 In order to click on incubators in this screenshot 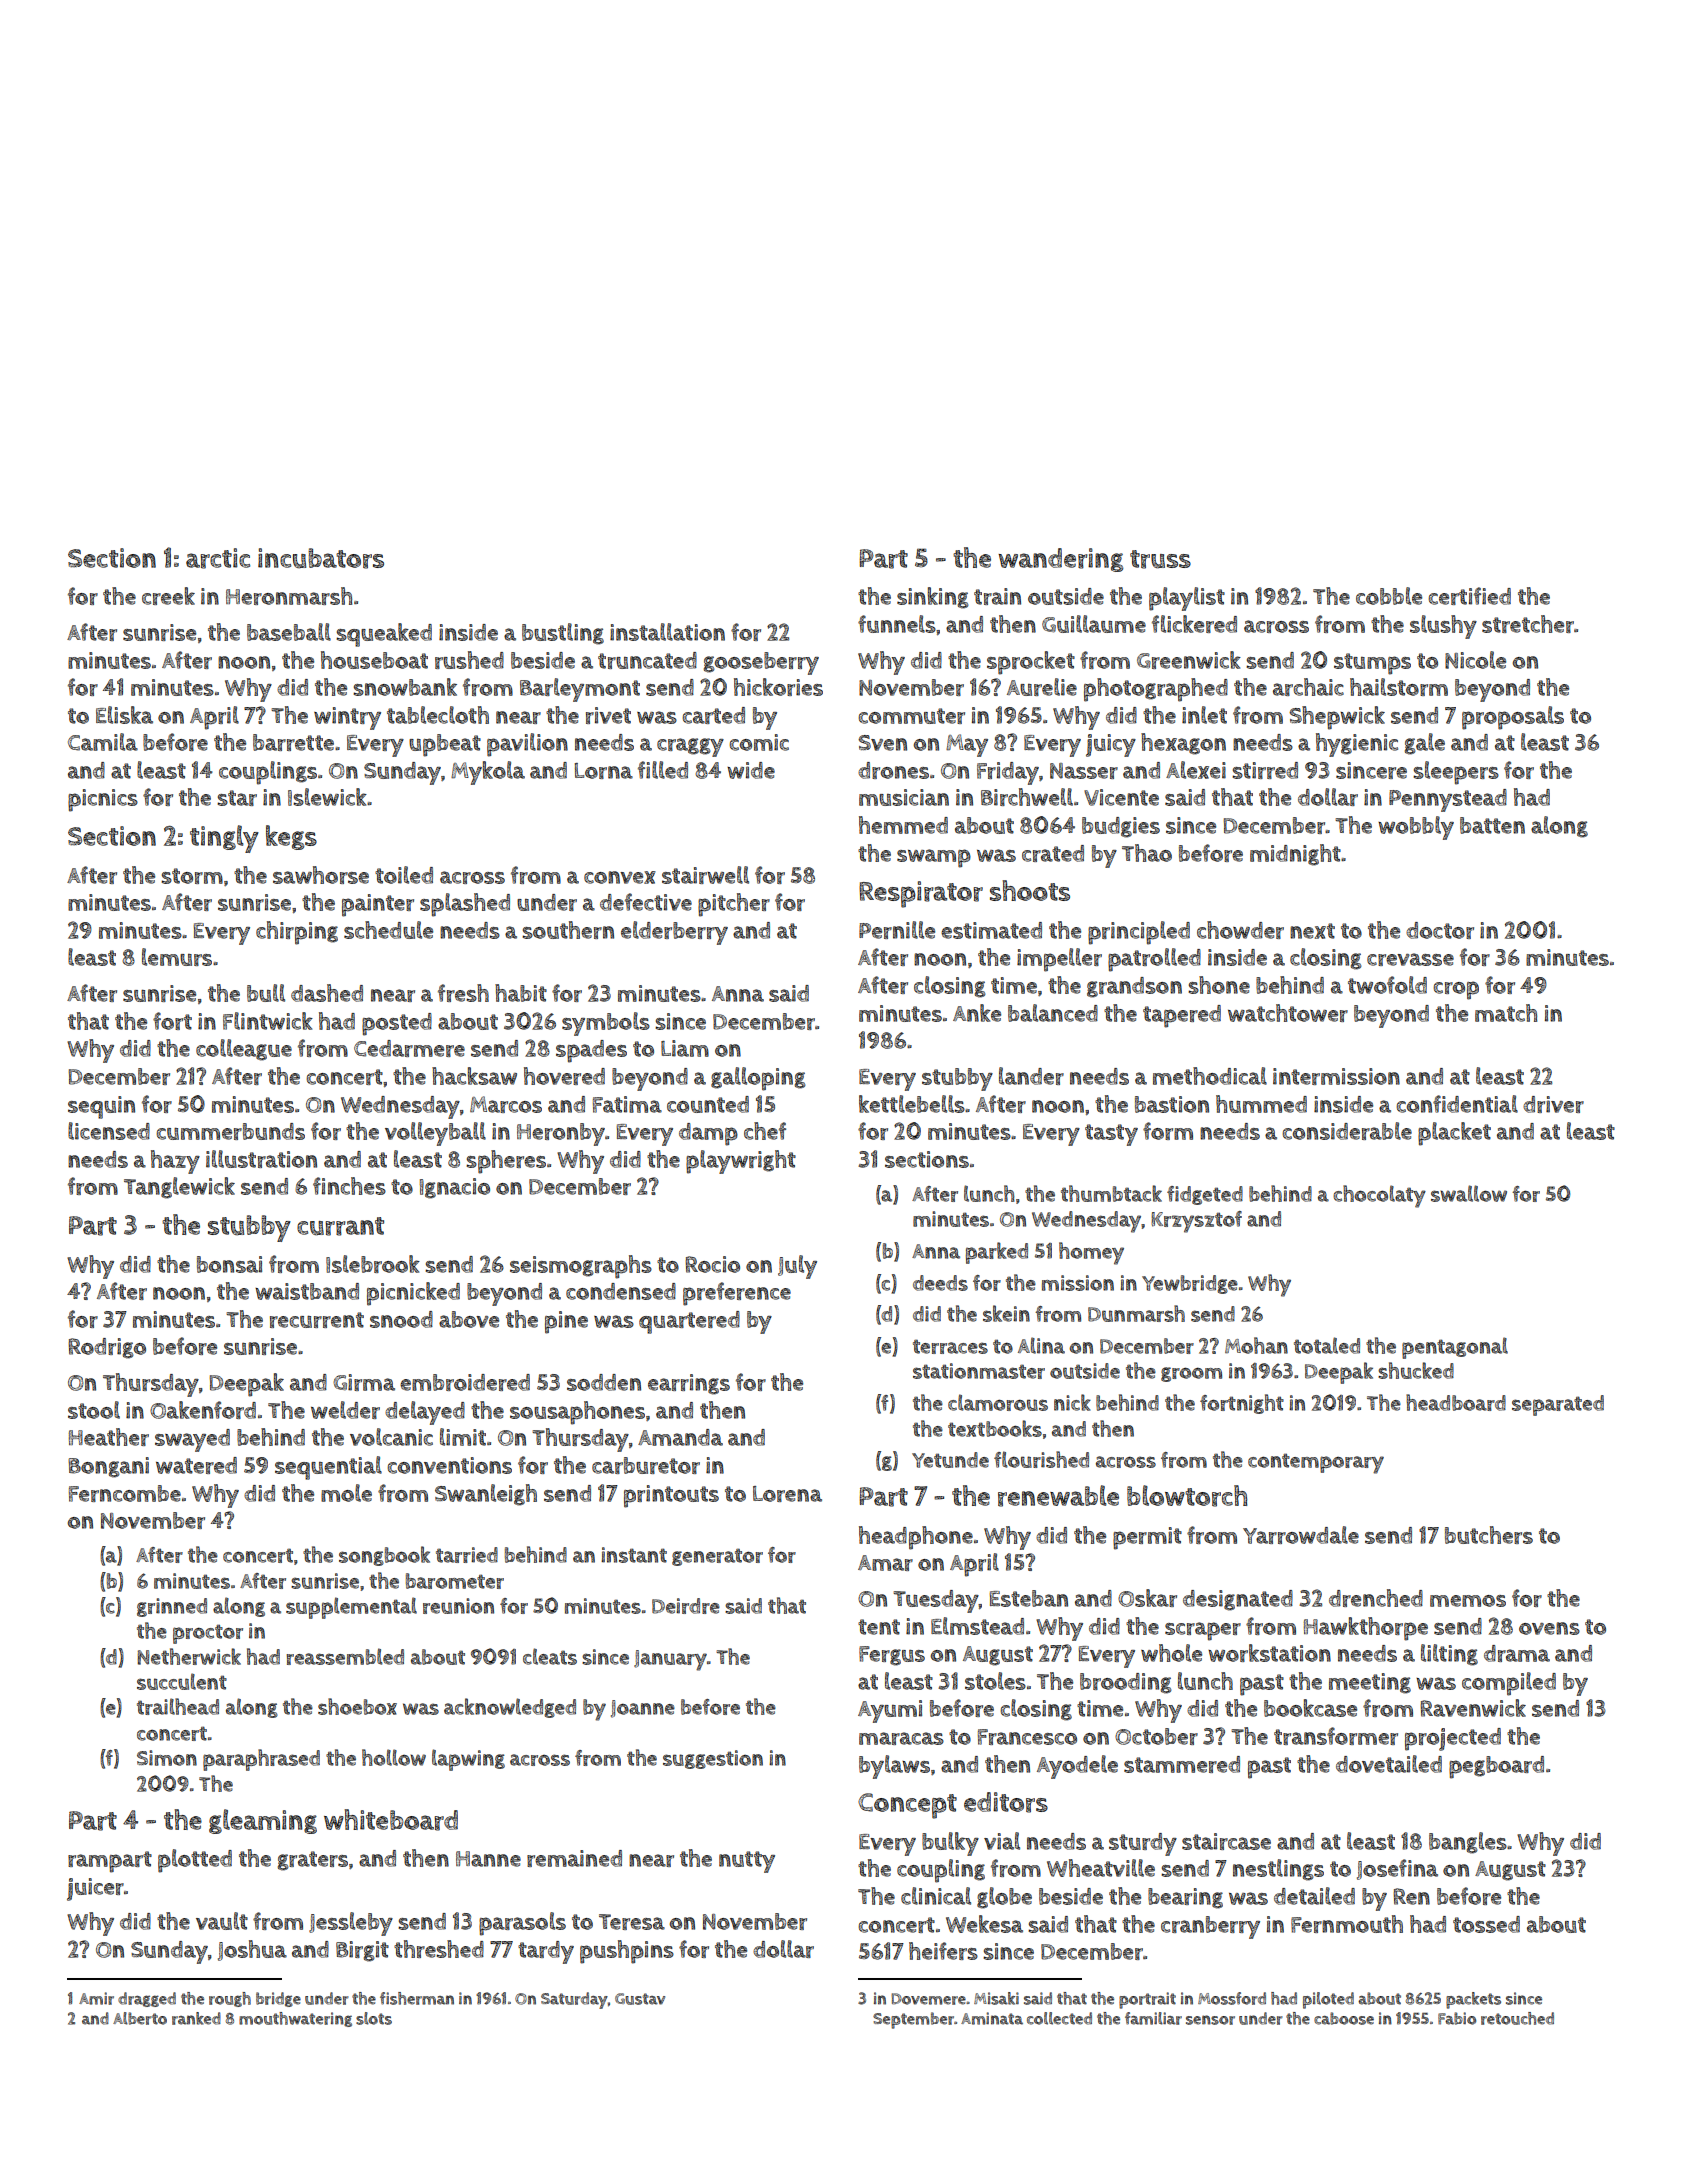, I will do `click(321, 558)`.
